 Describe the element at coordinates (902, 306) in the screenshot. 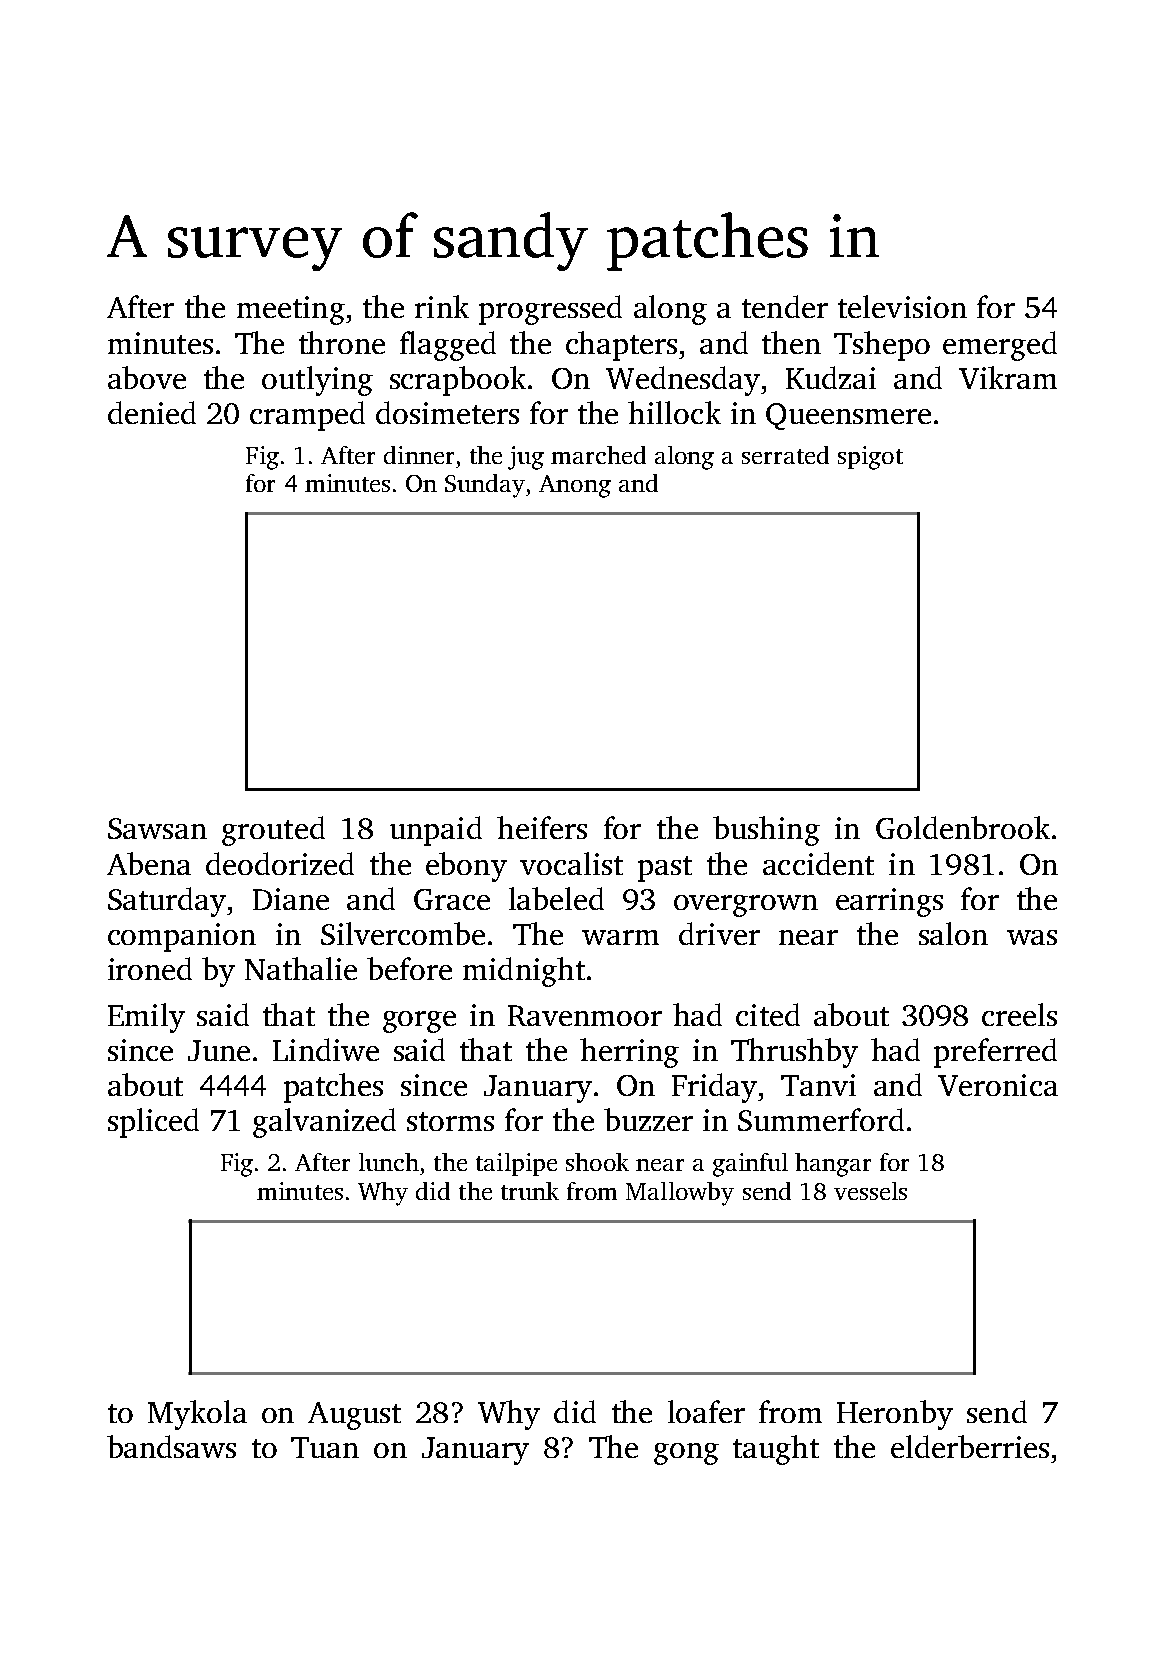

I see `television` at that location.
